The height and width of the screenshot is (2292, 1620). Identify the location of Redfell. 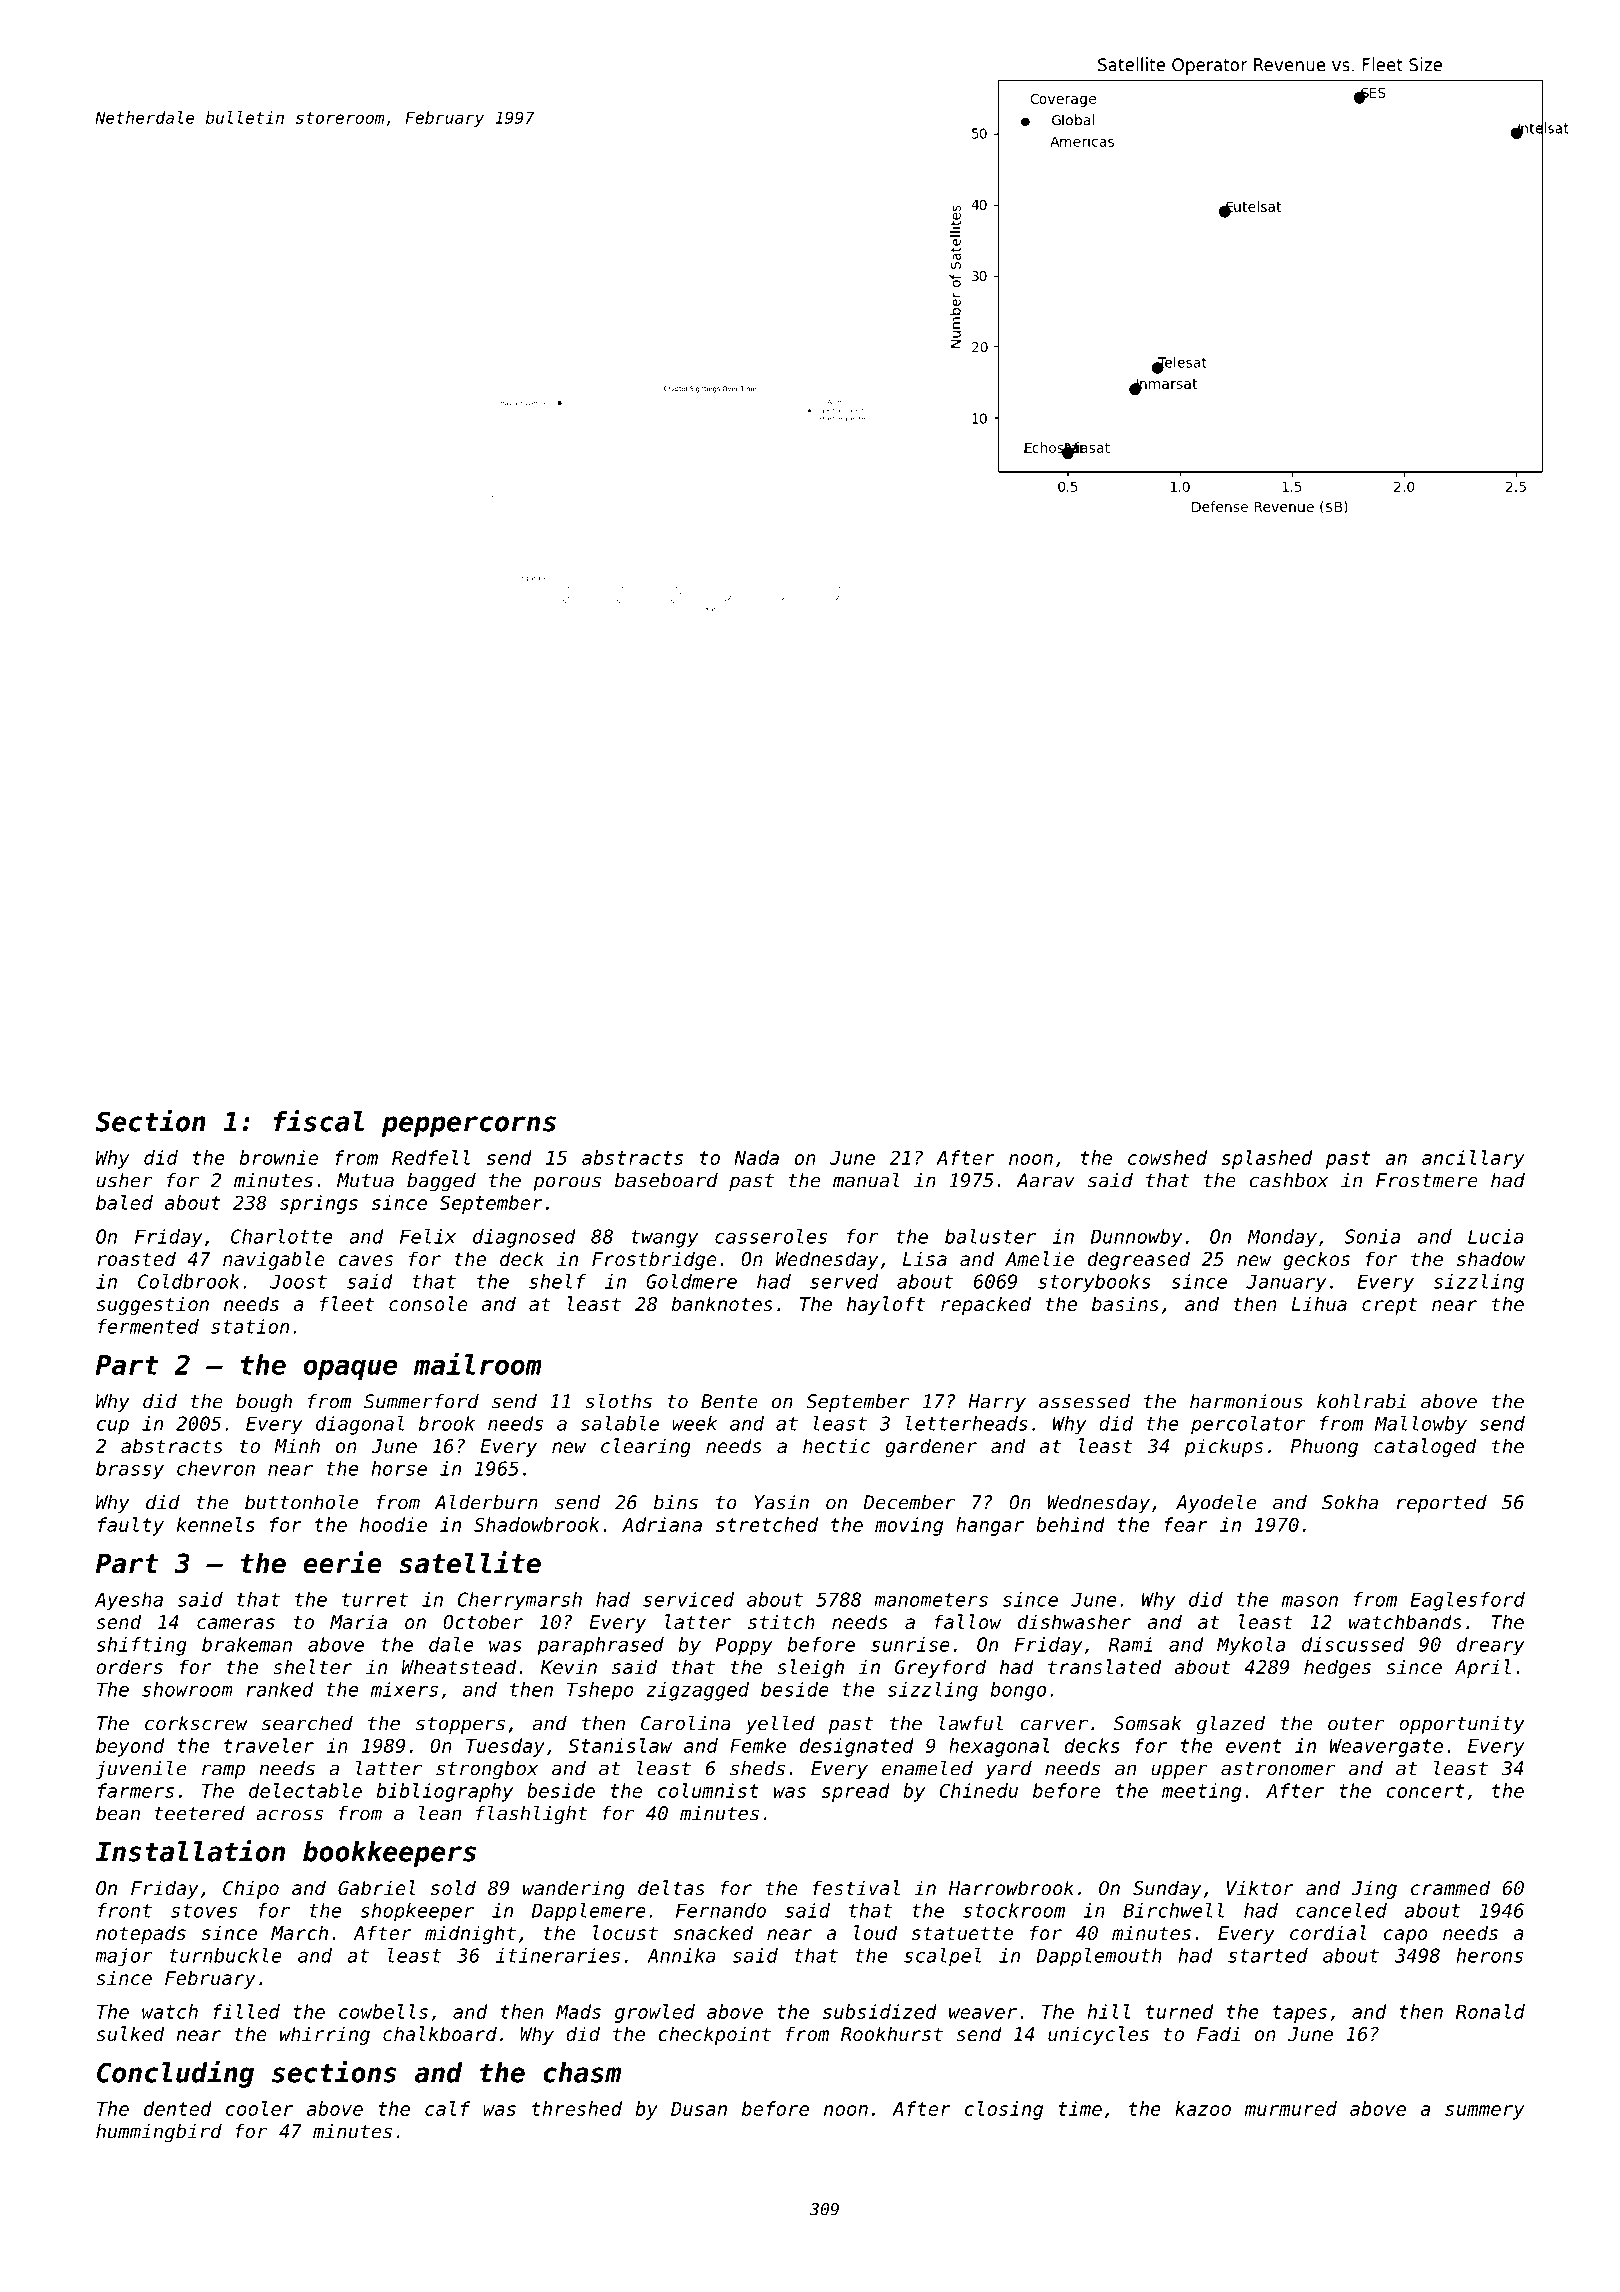
(431, 1157).
